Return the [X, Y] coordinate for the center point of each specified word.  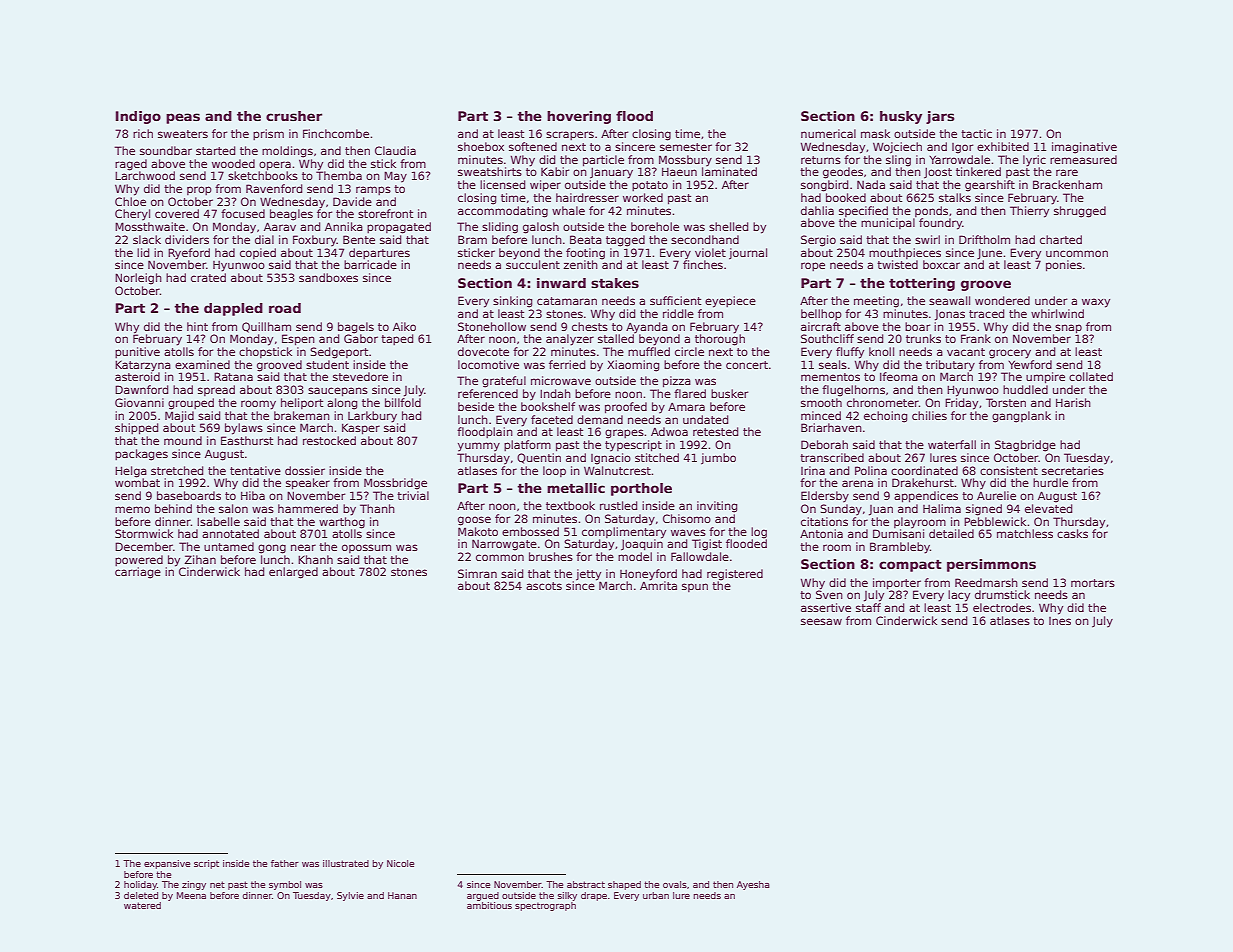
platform [527, 445]
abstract [586, 884]
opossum [366, 548]
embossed [530, 531]
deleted [141, 895]
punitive [137, 352]
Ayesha [753, 885]
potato [650, 186]
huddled [1025, 389]
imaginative [1084, 148]
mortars [1093, 583]
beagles [291, 215]
